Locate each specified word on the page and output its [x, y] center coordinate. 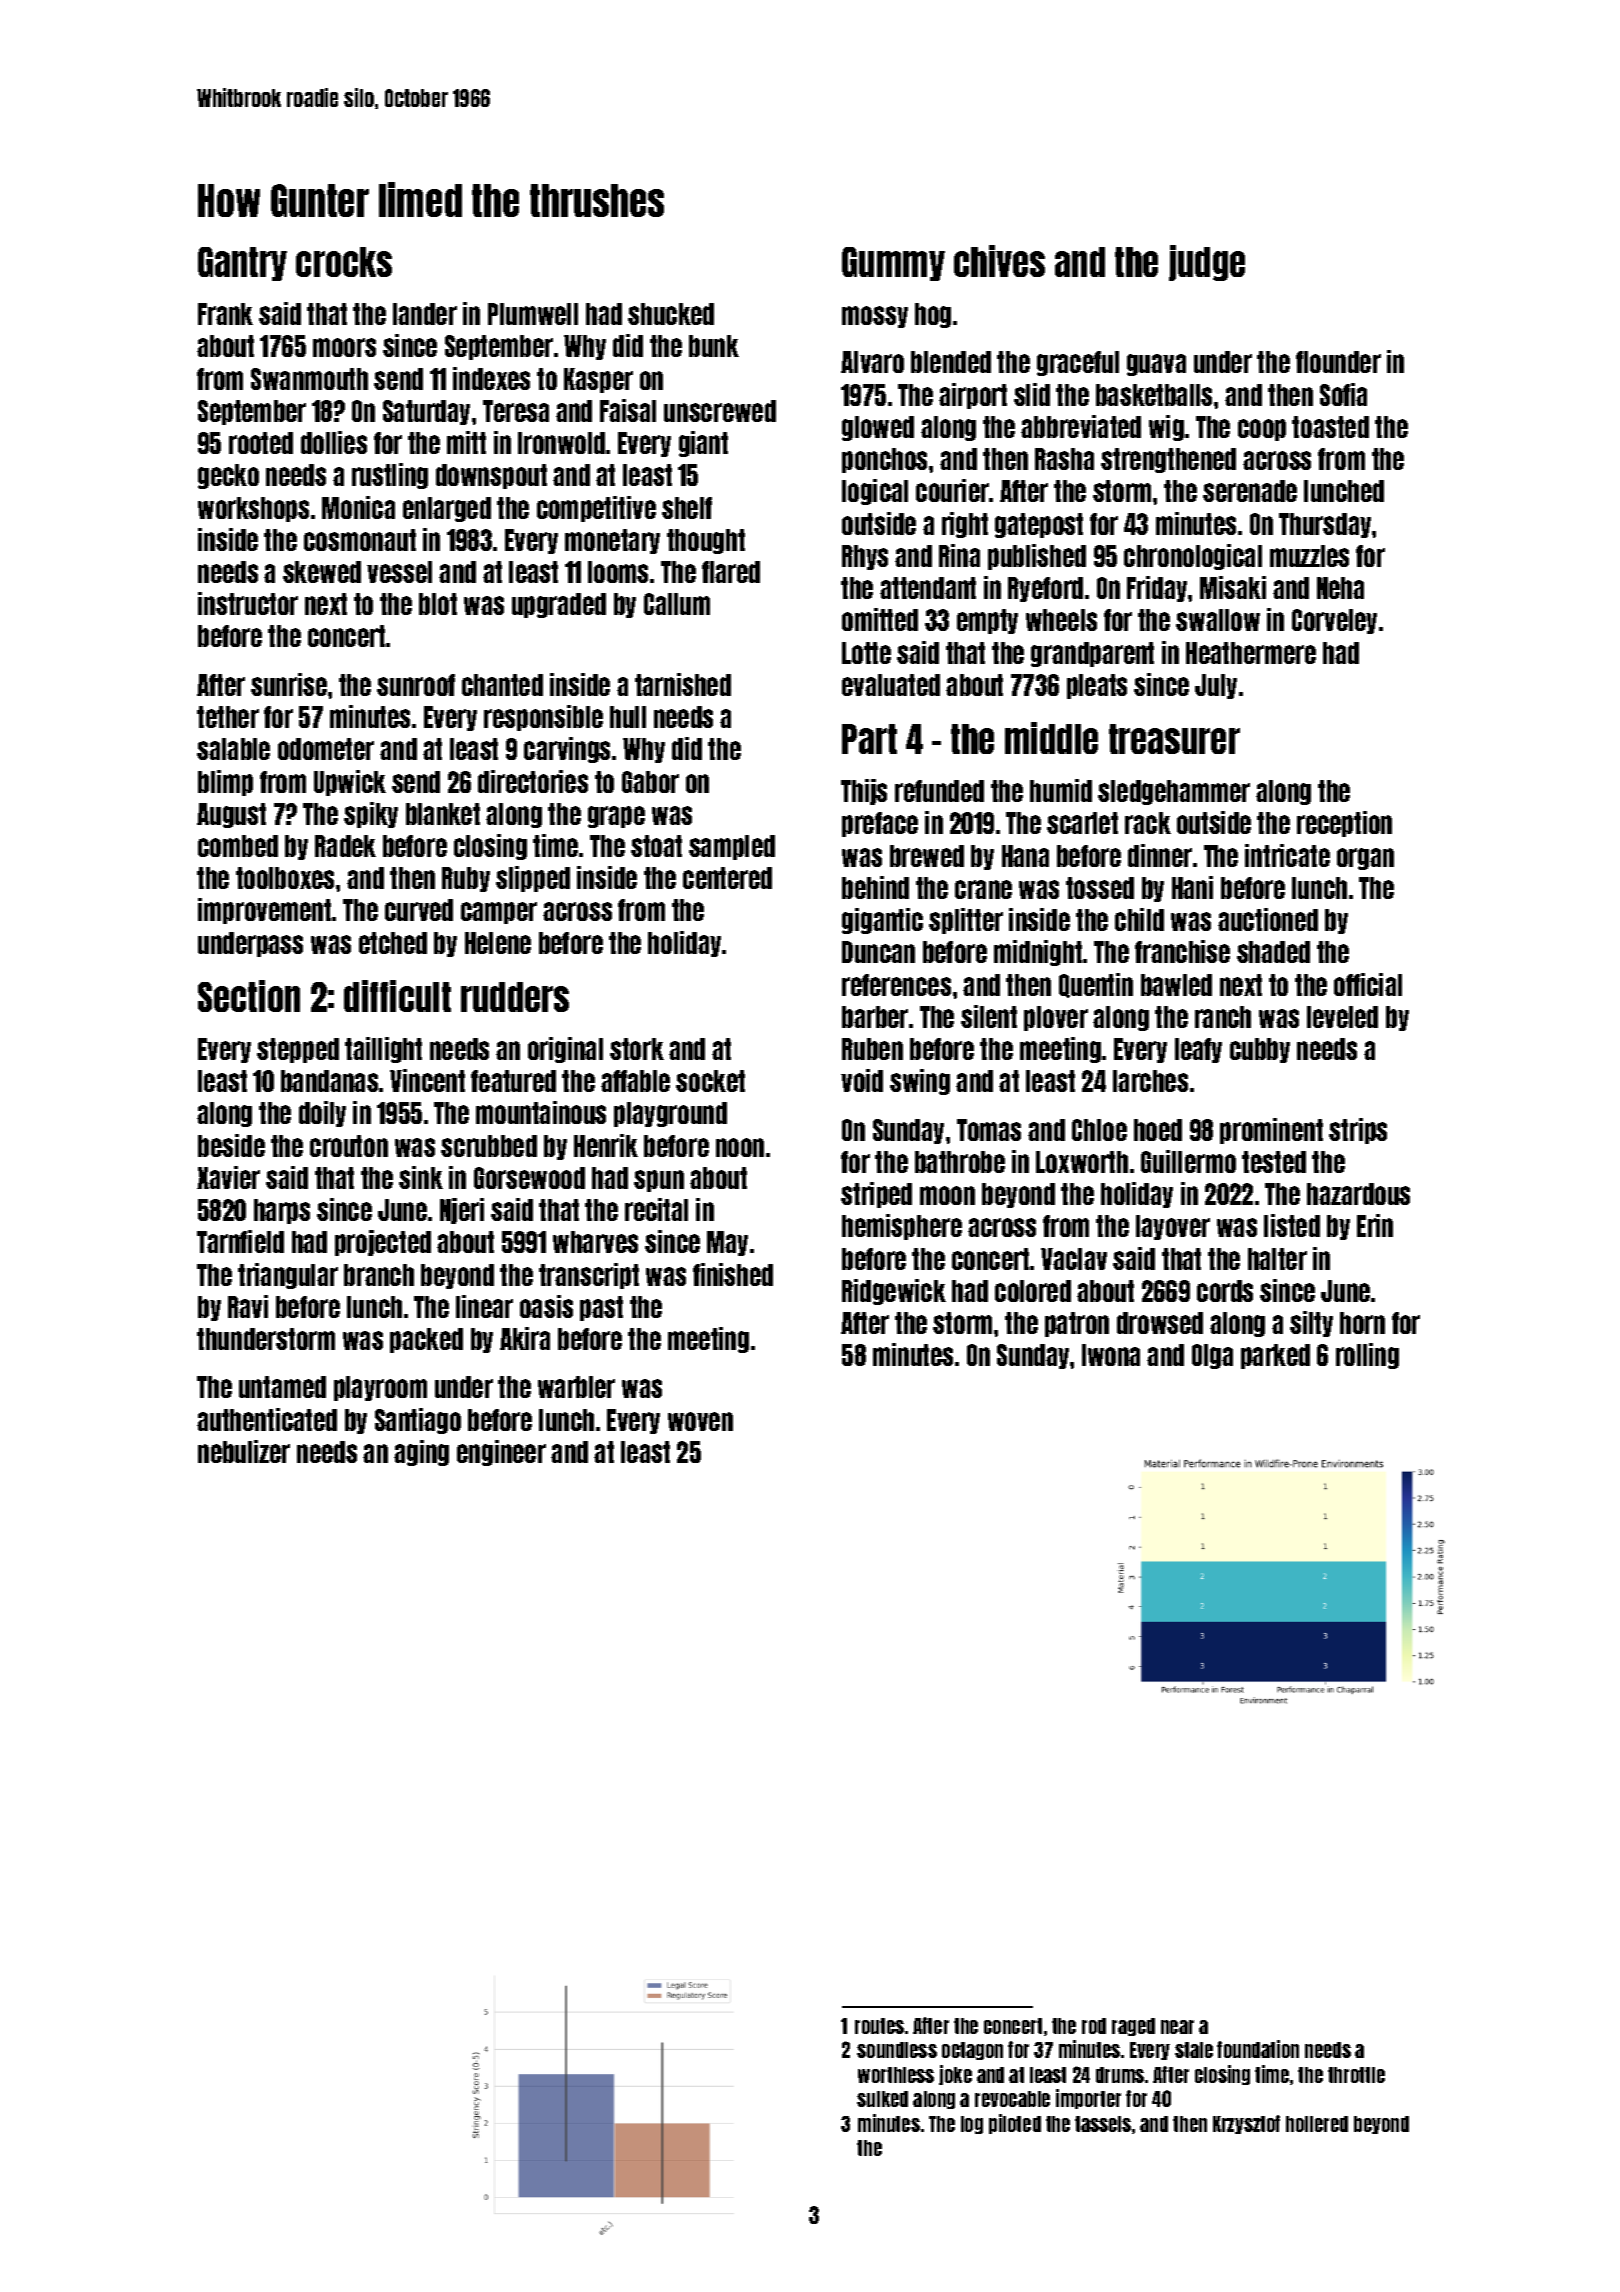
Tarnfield [240, 1241]
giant [703, 444]
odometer [326, 749]
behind [875, 887]
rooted [261, 443]
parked [1275, 1356]
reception [1344, 824]
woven [700, 1421]
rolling [1367, 1356]
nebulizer [244, 1451]
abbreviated [1081, 426]
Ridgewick [894, 1292]
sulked [882, 2099]
